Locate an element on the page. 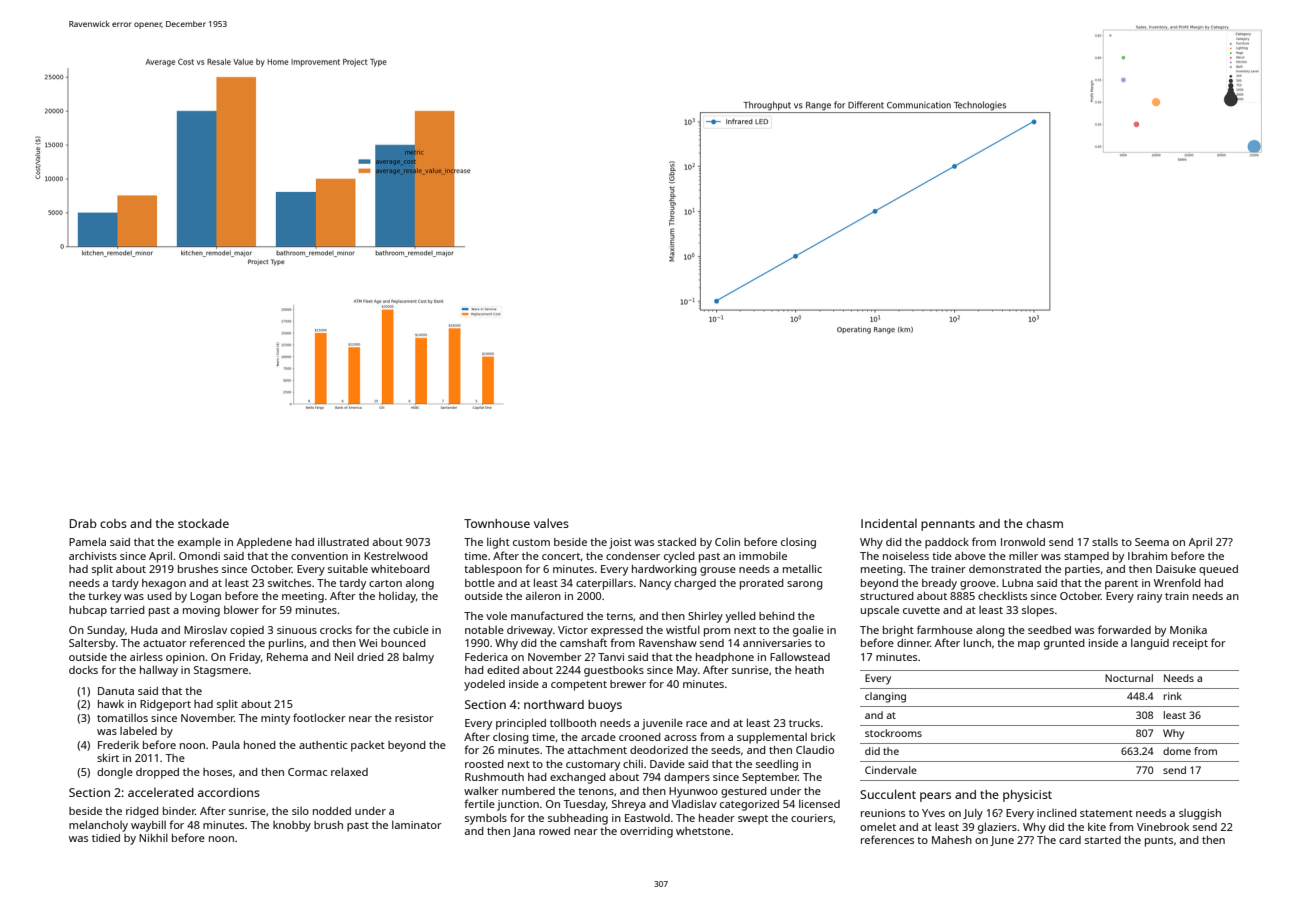 The width and height of the image is (1308, 924). footlocker is located at coordinates (319, 717).
